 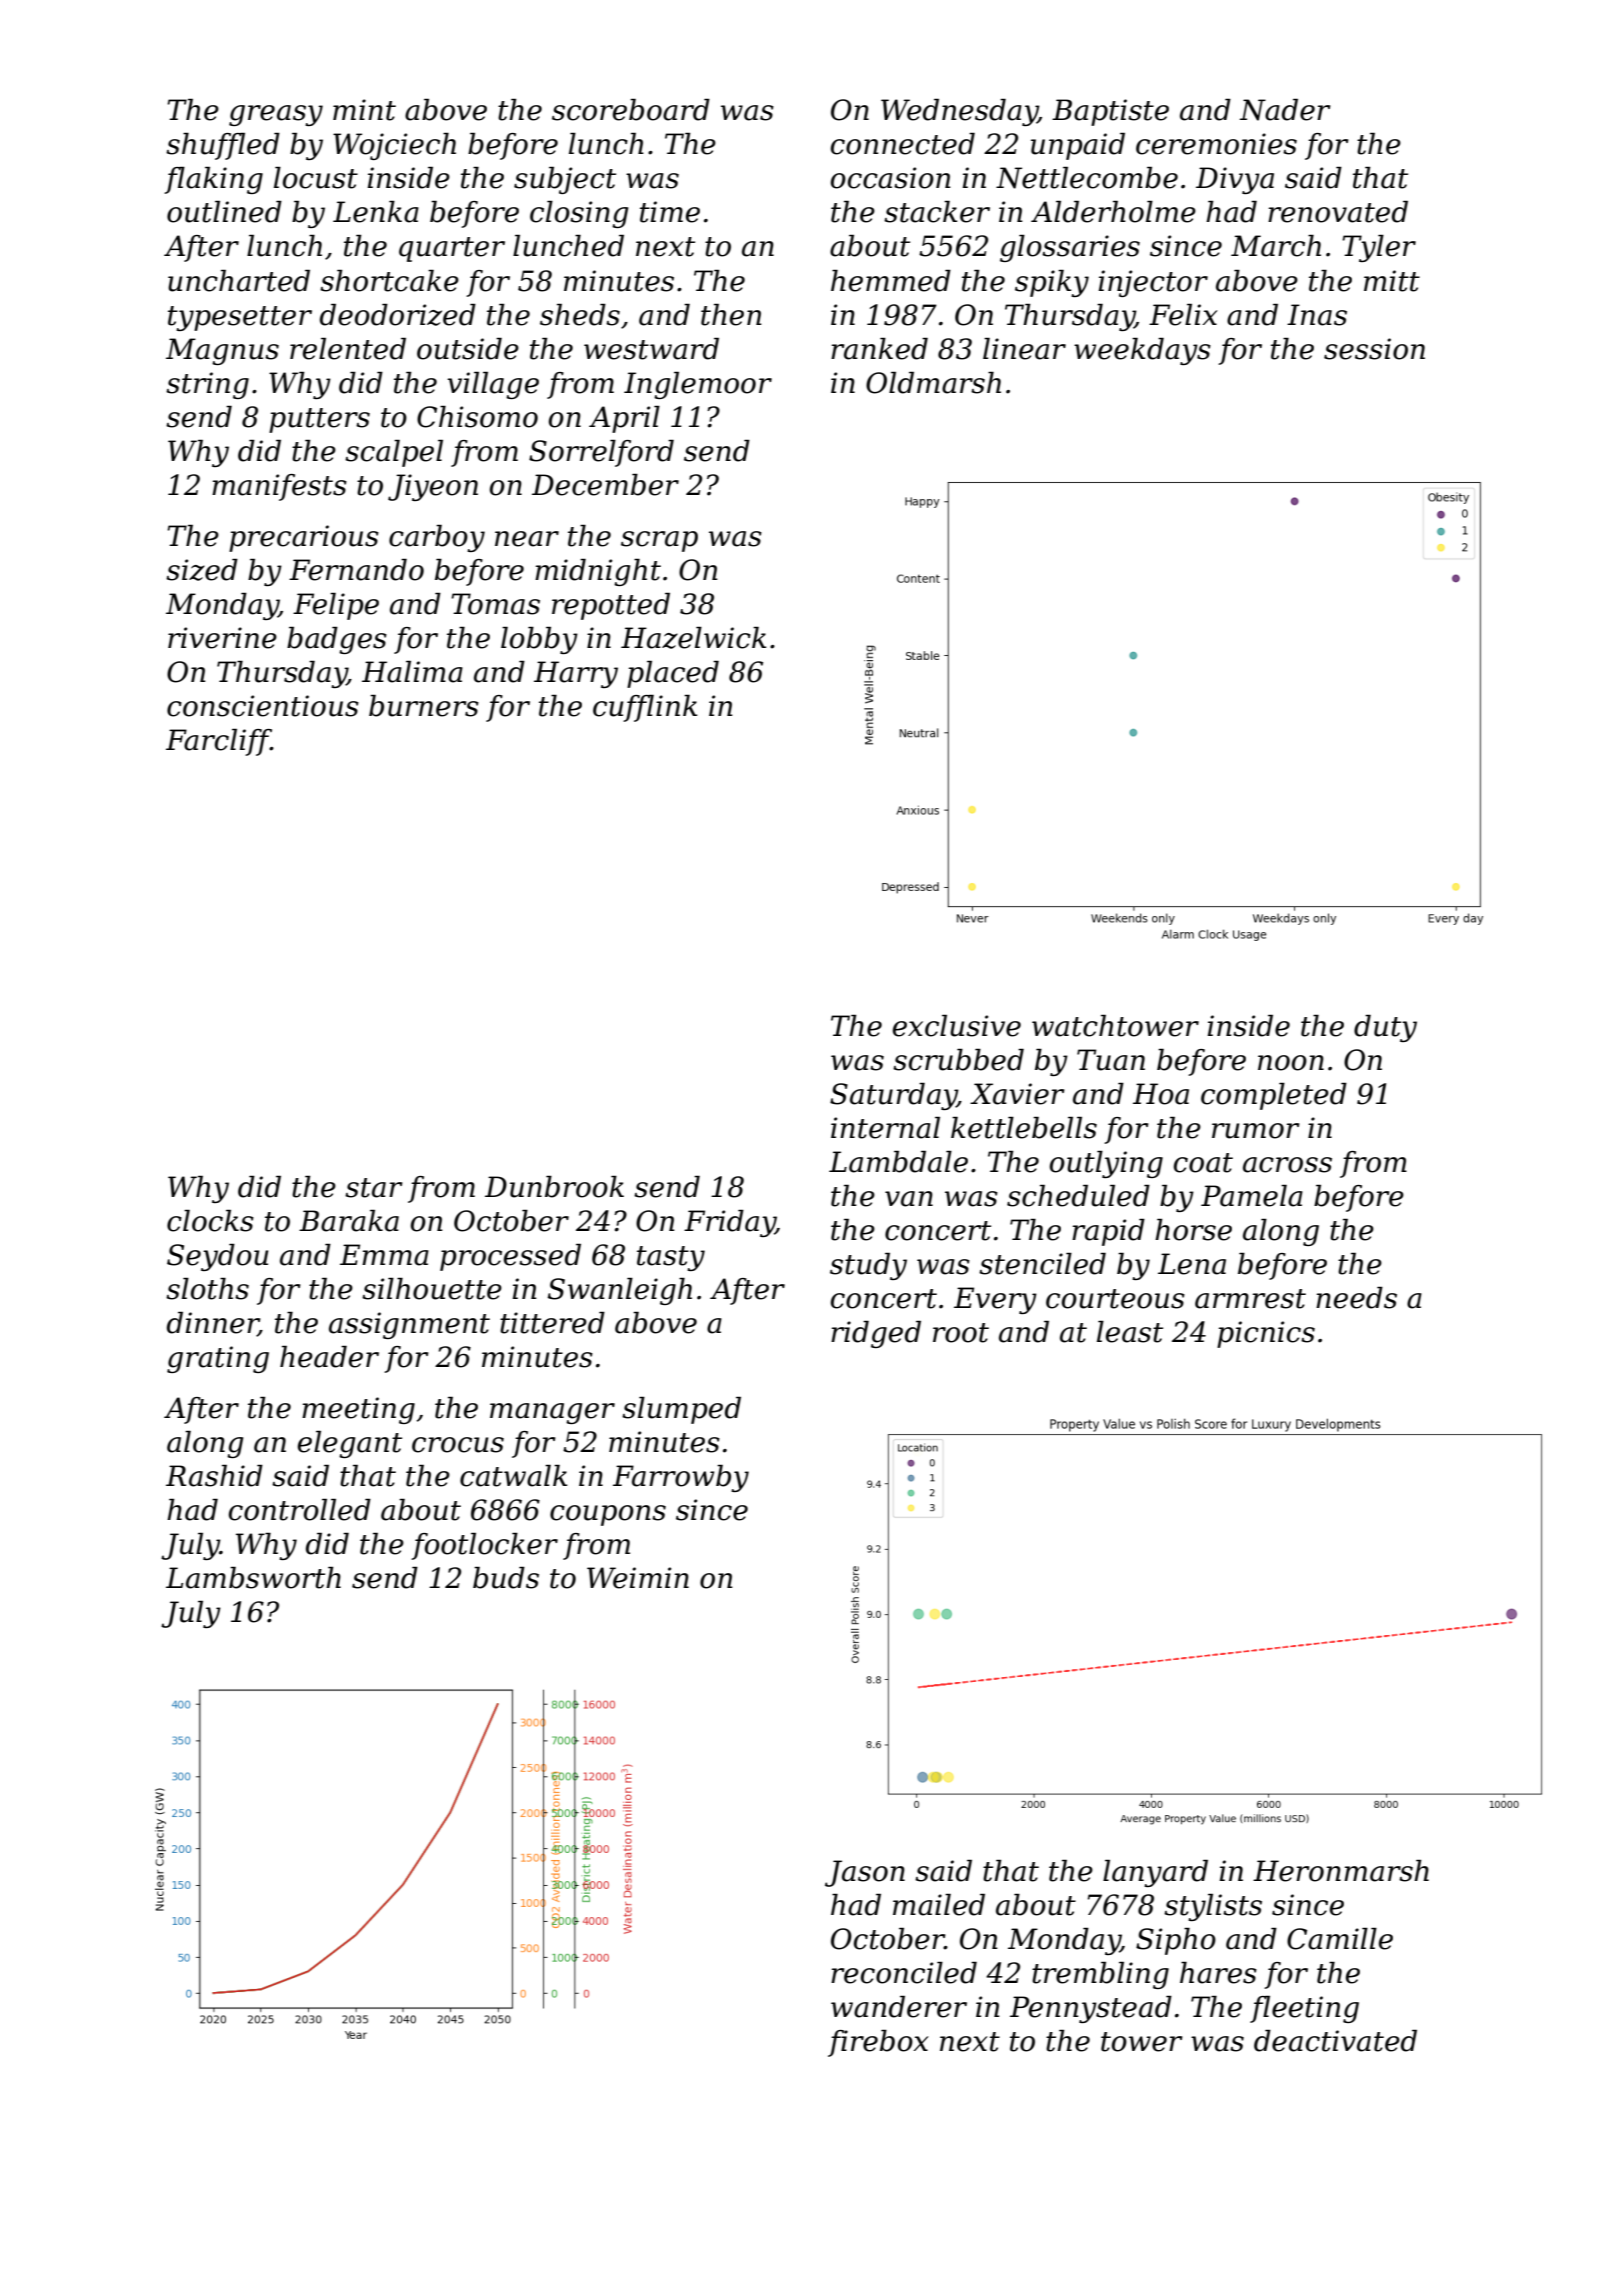 What do you see at coordinates (878, 2043) in the screenshot?
I see `firebox` at bounding box center [878, 2043].
